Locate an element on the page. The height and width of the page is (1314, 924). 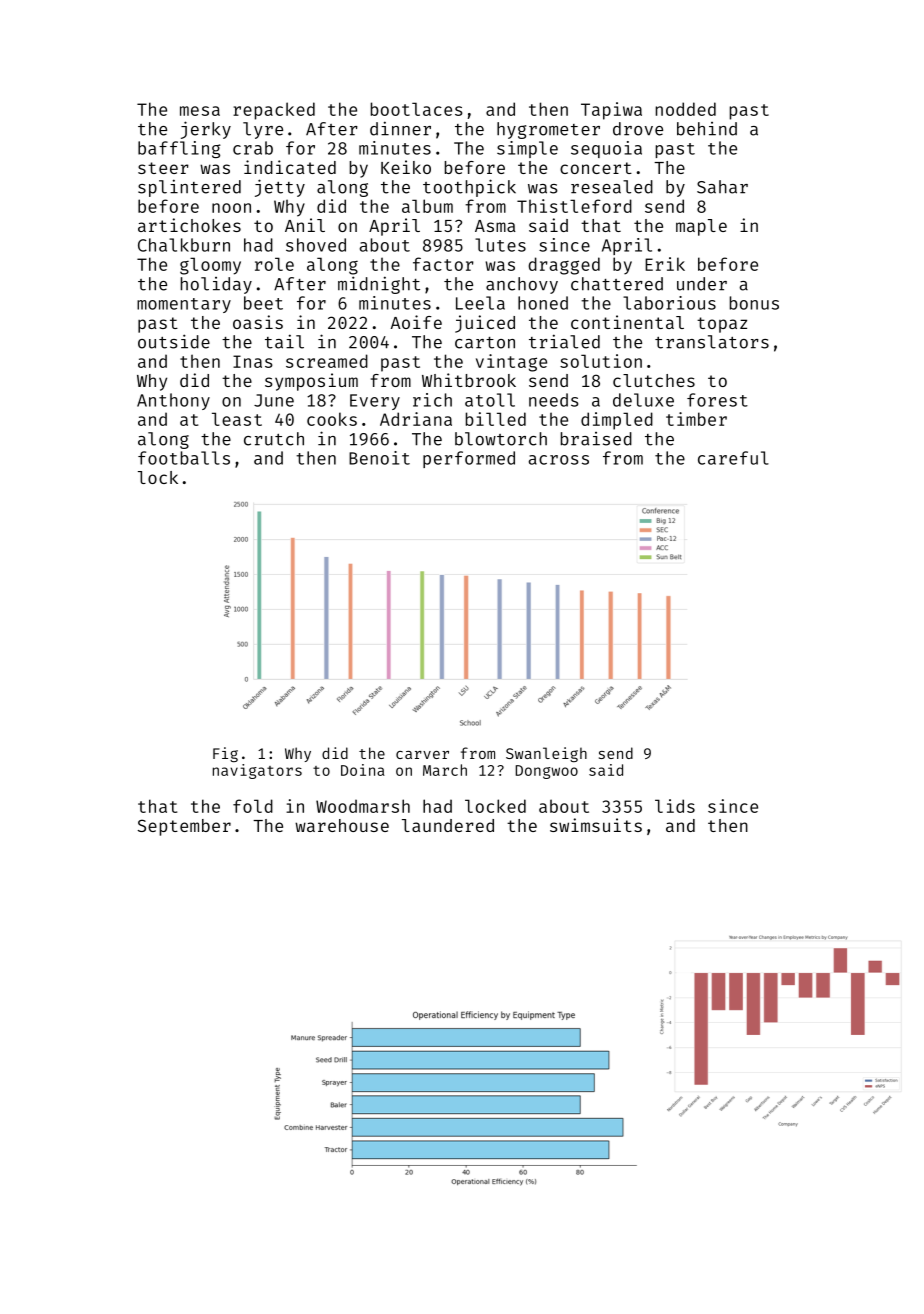
navigators is located at coordinates (257, 771).
